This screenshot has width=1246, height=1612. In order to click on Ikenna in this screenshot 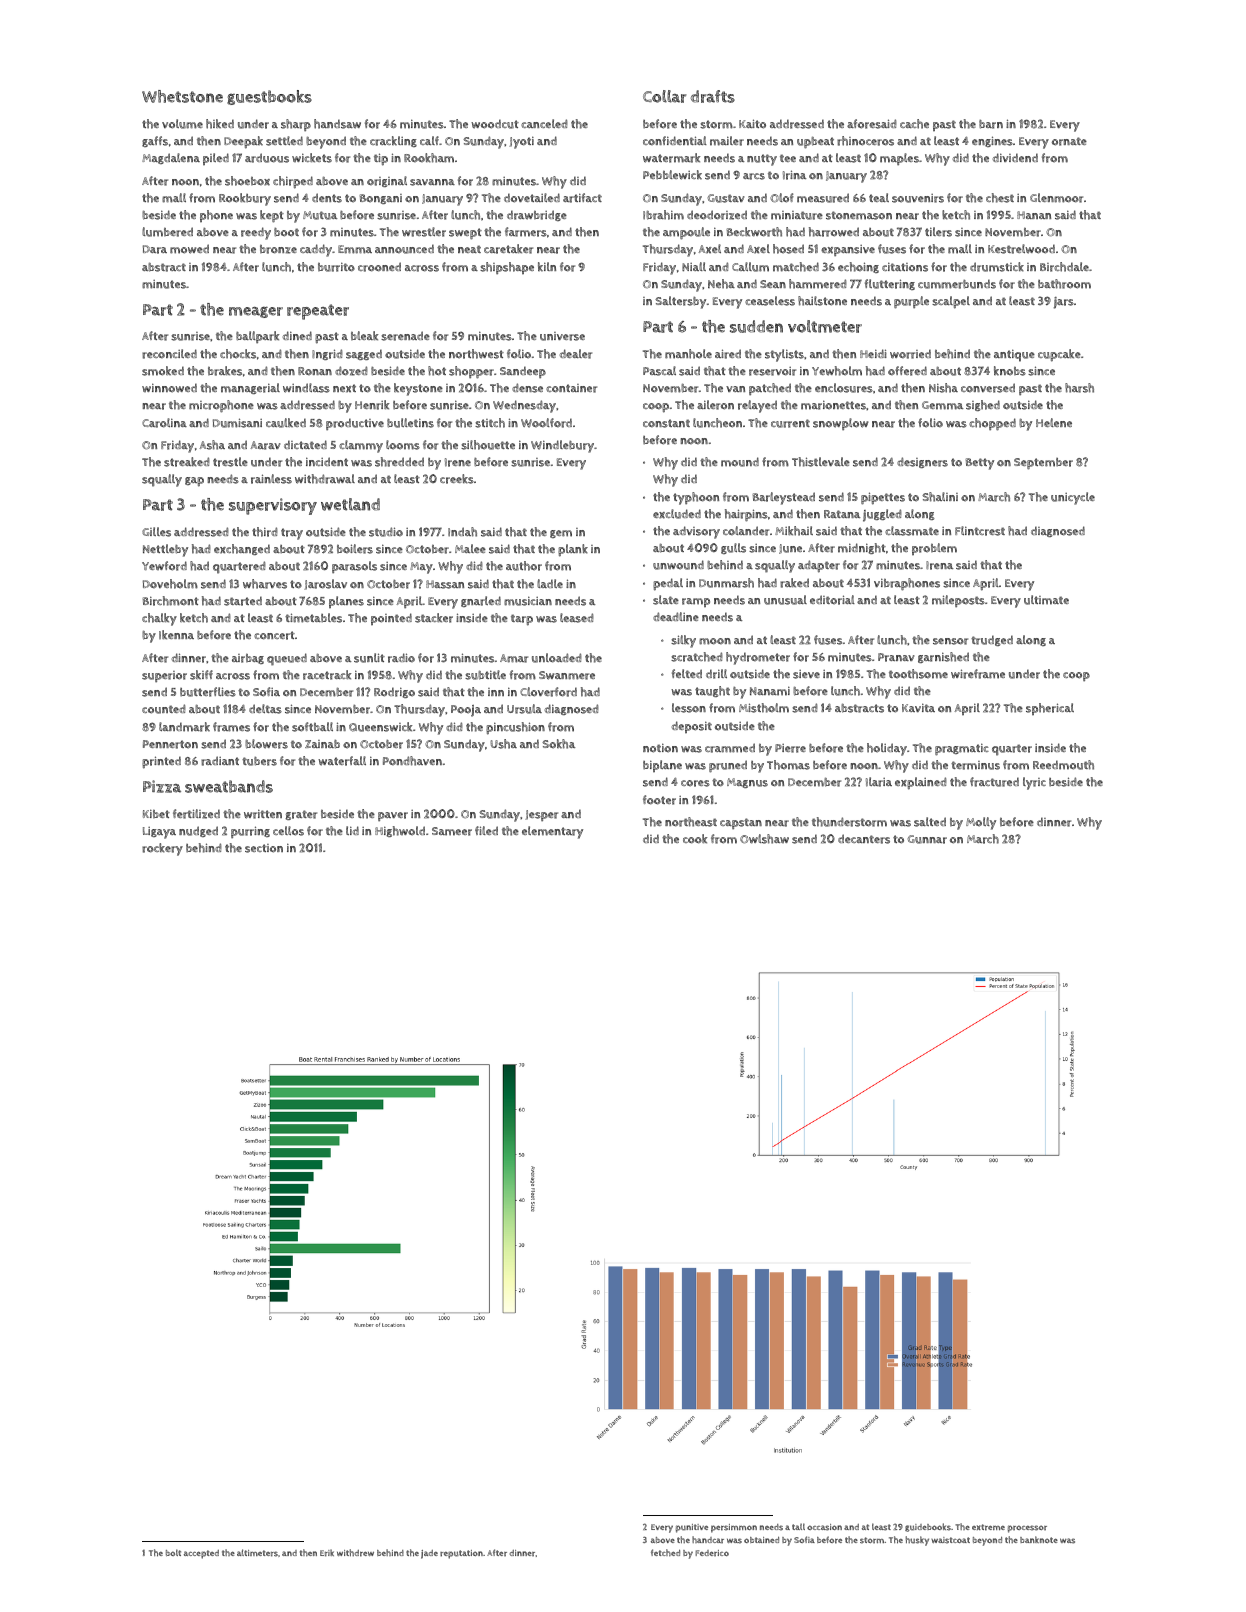, I will do `click(176, 635)`.
